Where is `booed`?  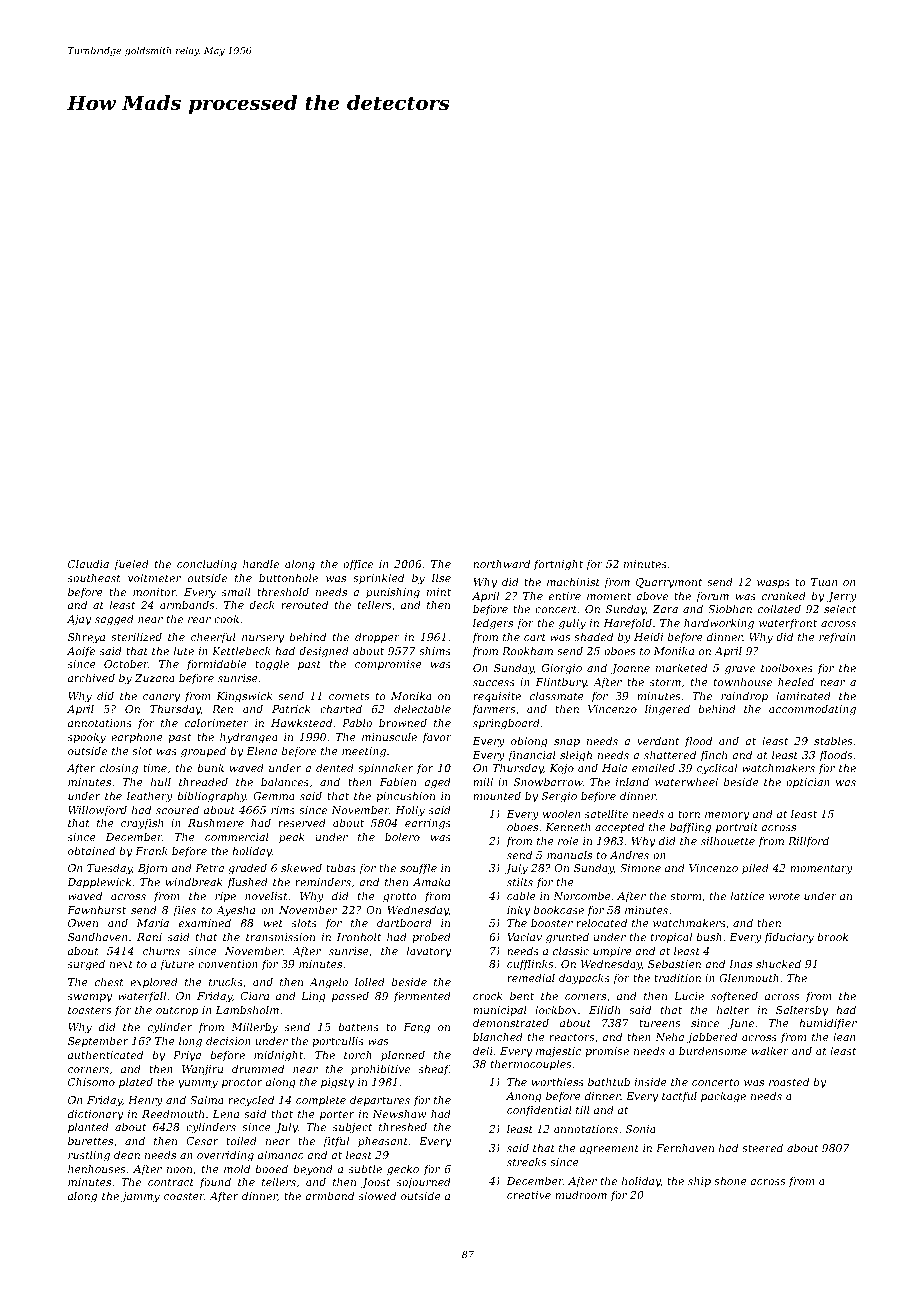
booed is located at coordinates (271, 1168).
